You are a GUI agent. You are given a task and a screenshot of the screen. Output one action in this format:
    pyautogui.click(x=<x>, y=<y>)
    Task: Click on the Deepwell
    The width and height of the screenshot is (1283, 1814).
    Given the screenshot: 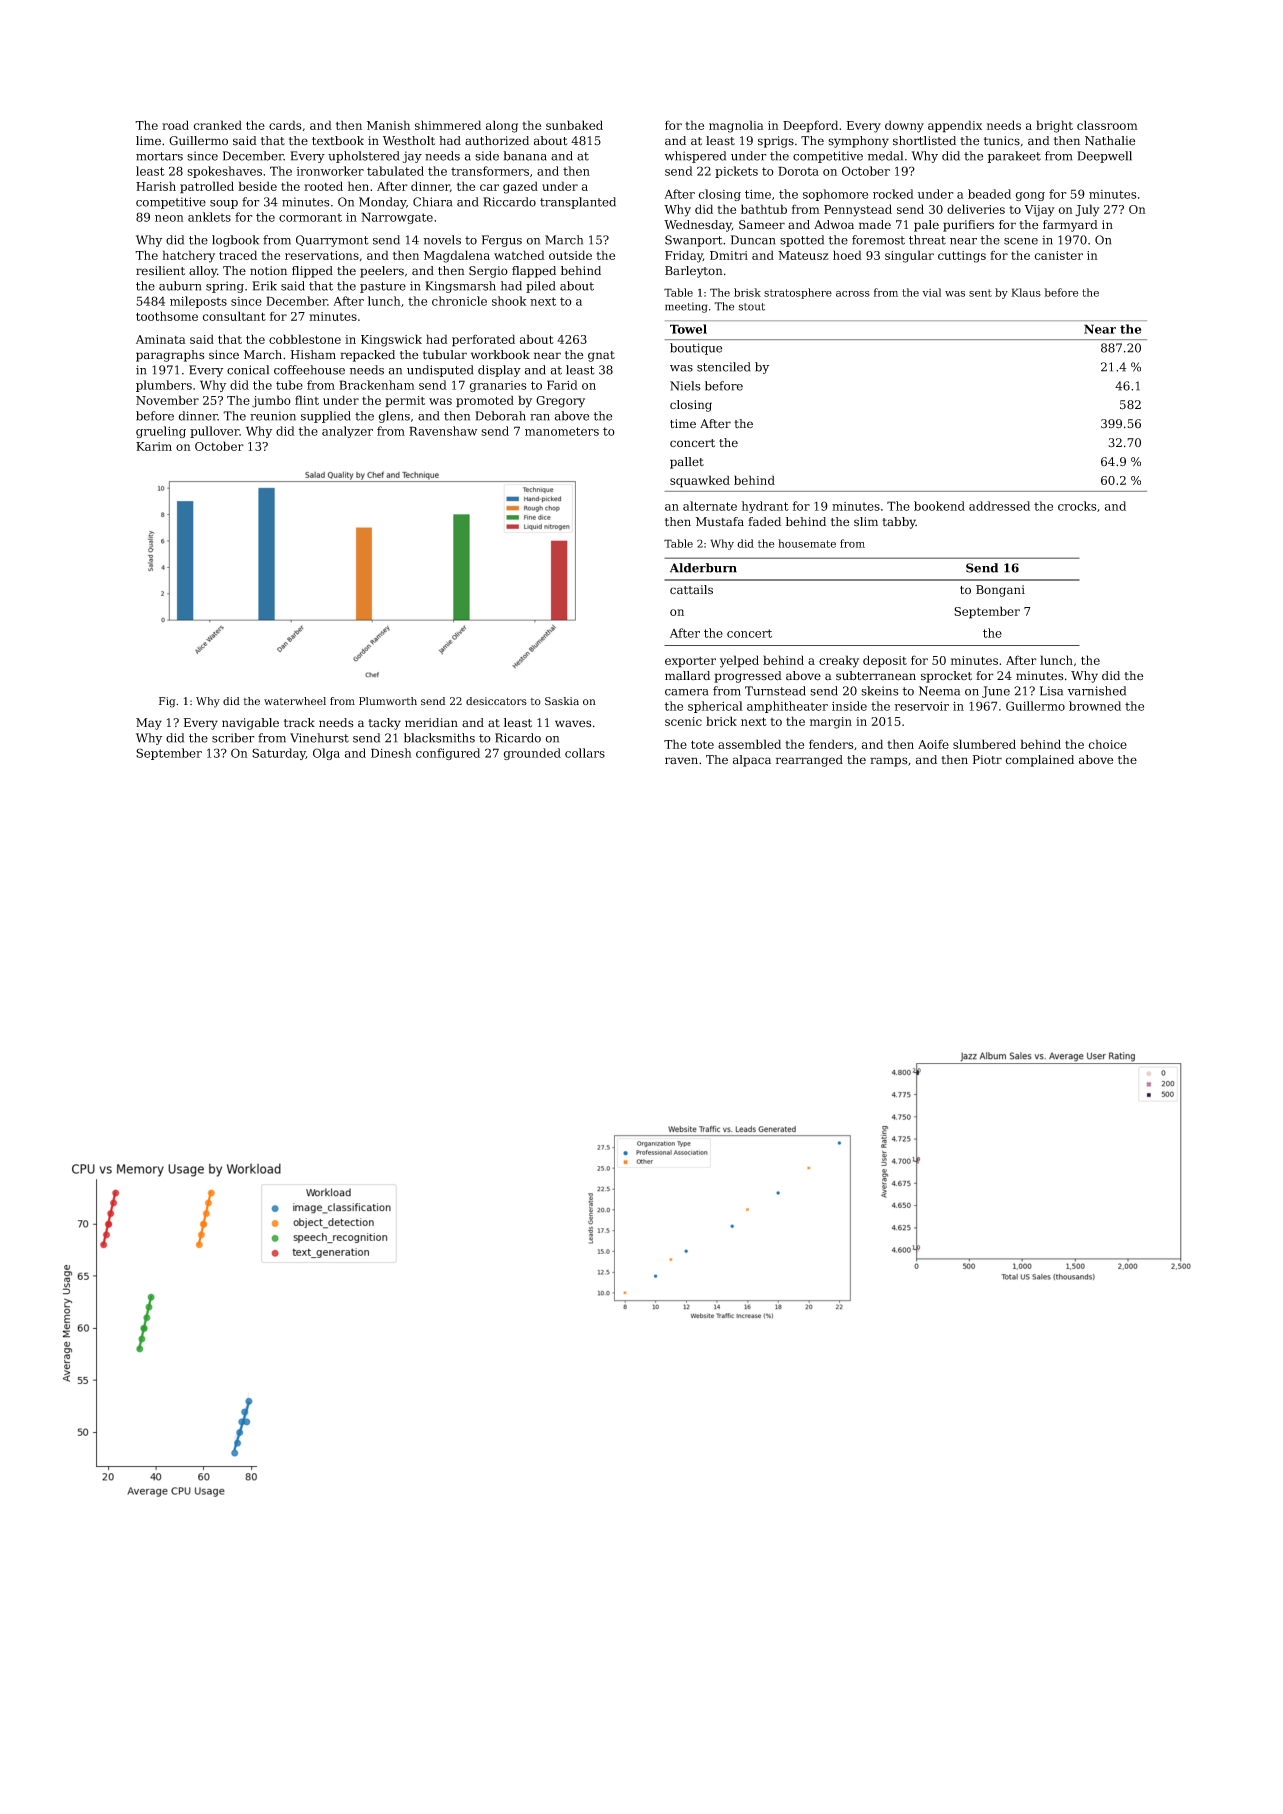 What is the action you would take?
    pyautogui.click(x=1104, y=157)
